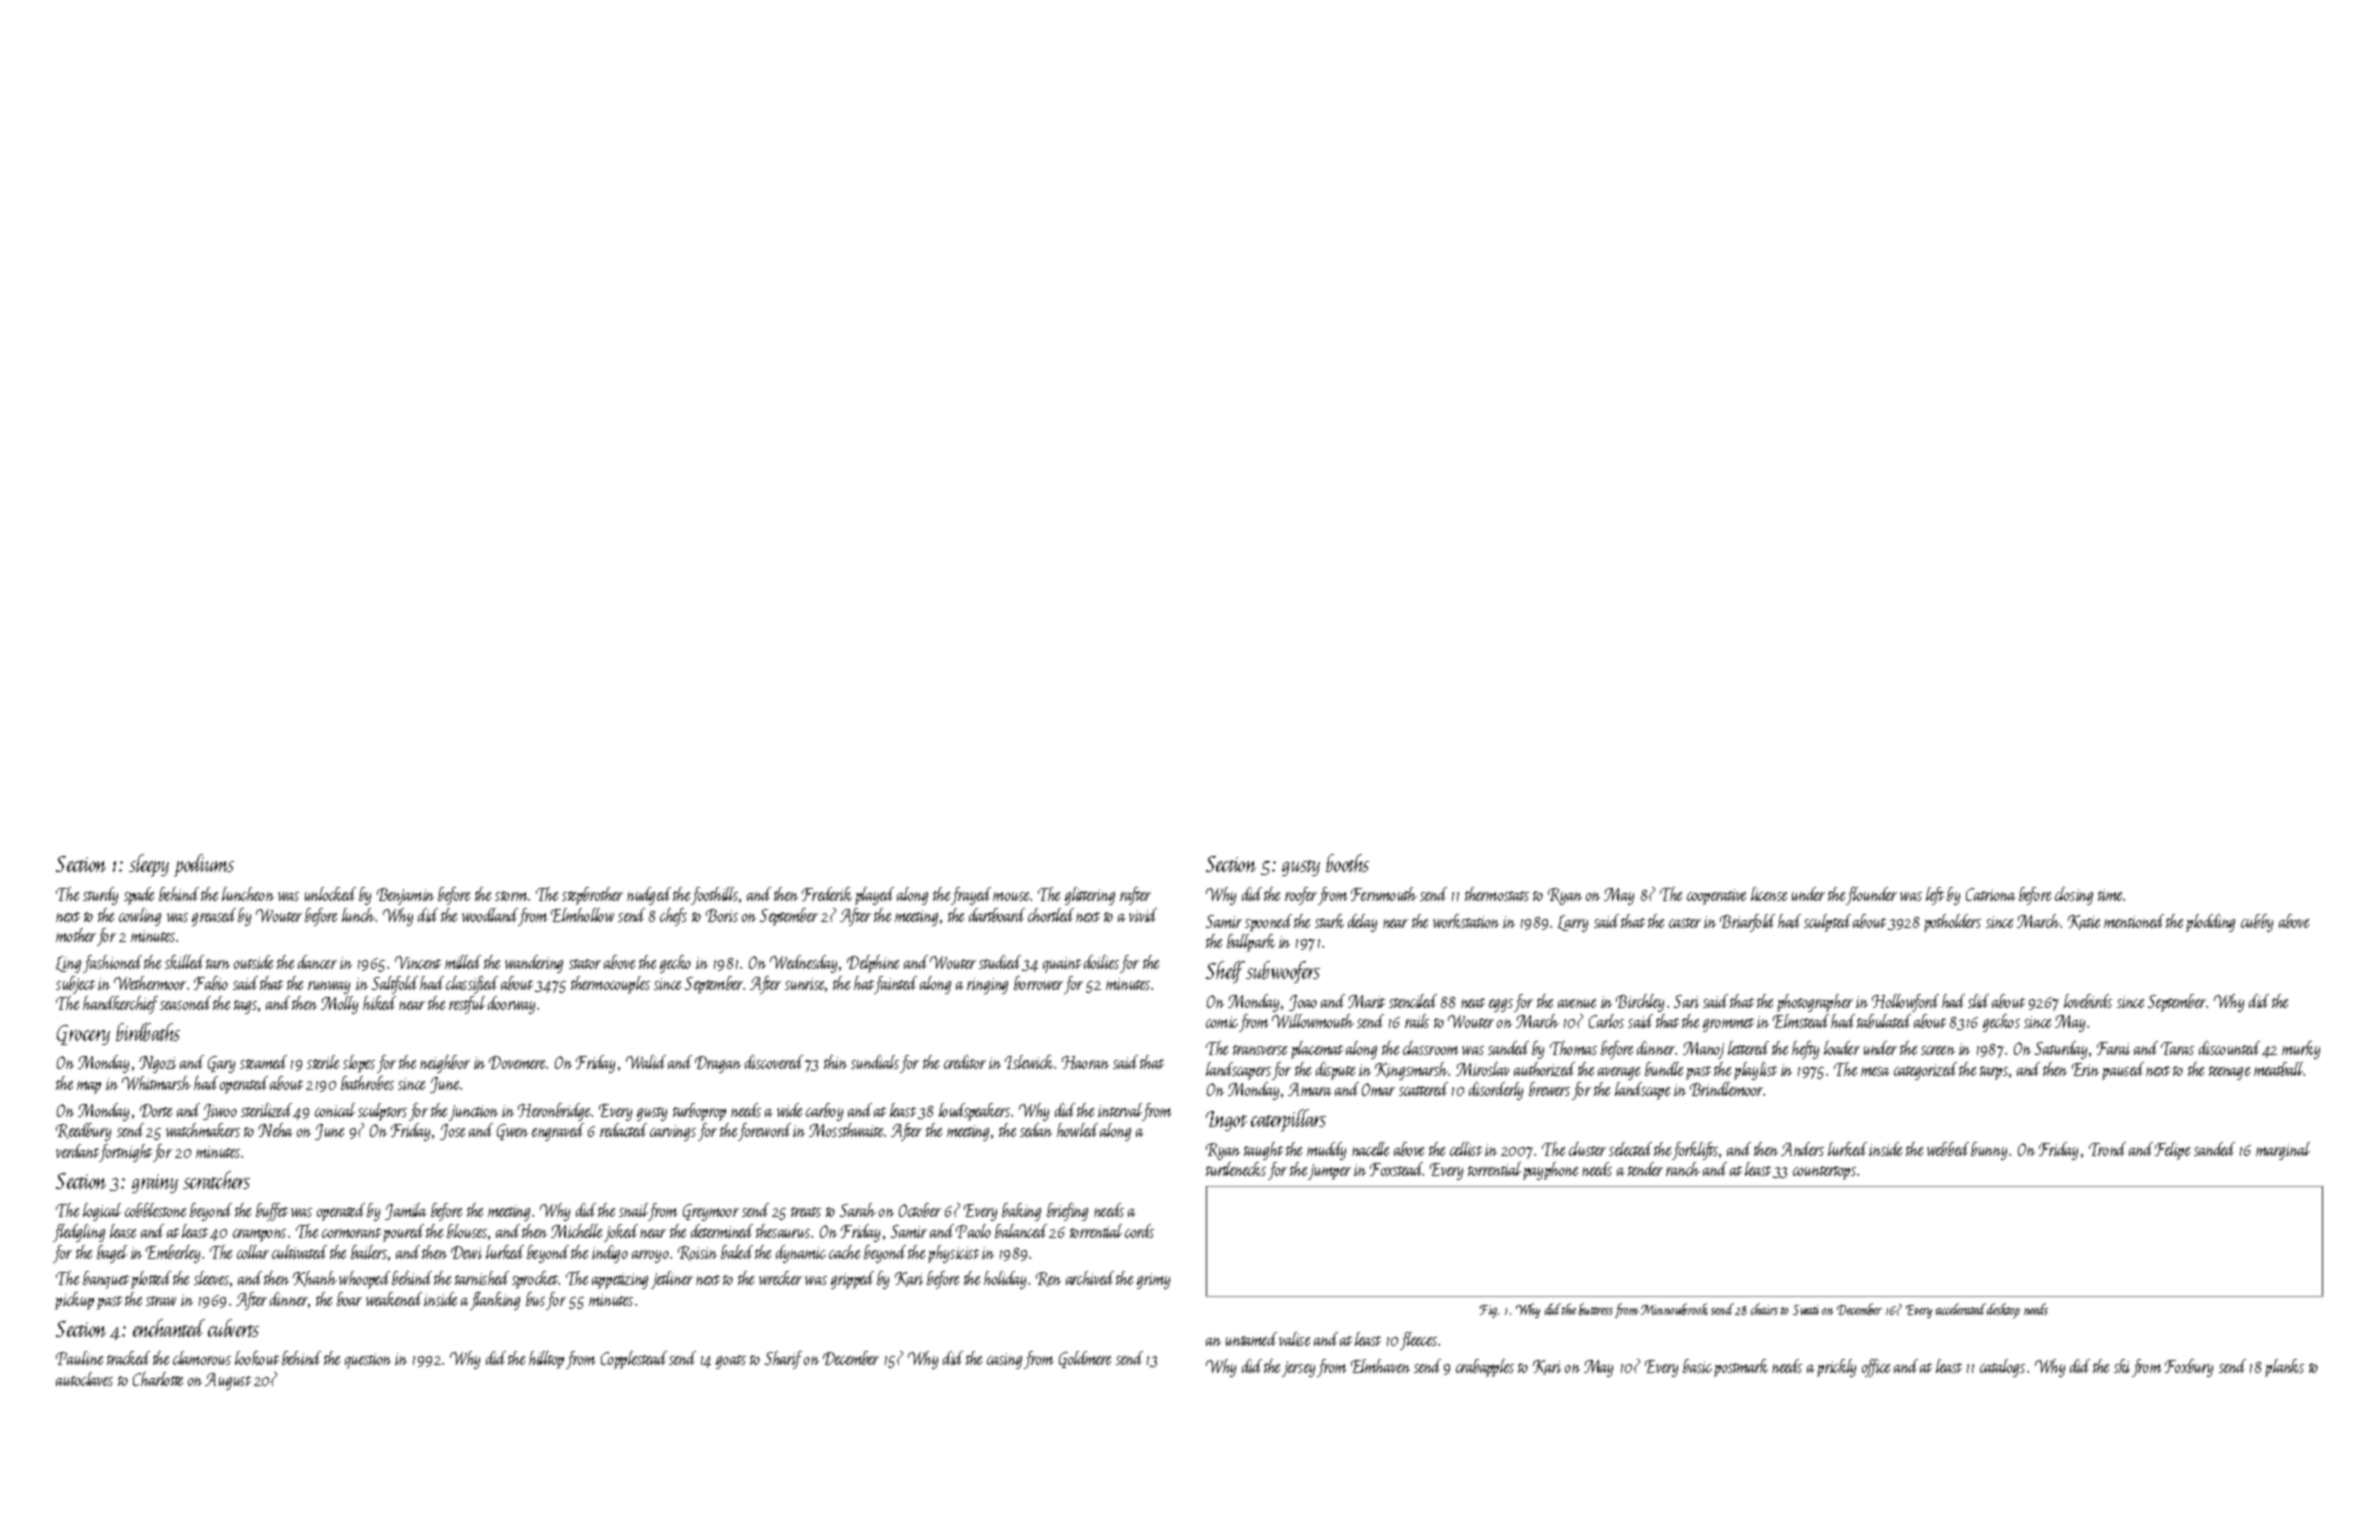  What do you see at coordinates (83, 1035) in the document?
I see `Grocery` at bounding box center [83, 1035].
